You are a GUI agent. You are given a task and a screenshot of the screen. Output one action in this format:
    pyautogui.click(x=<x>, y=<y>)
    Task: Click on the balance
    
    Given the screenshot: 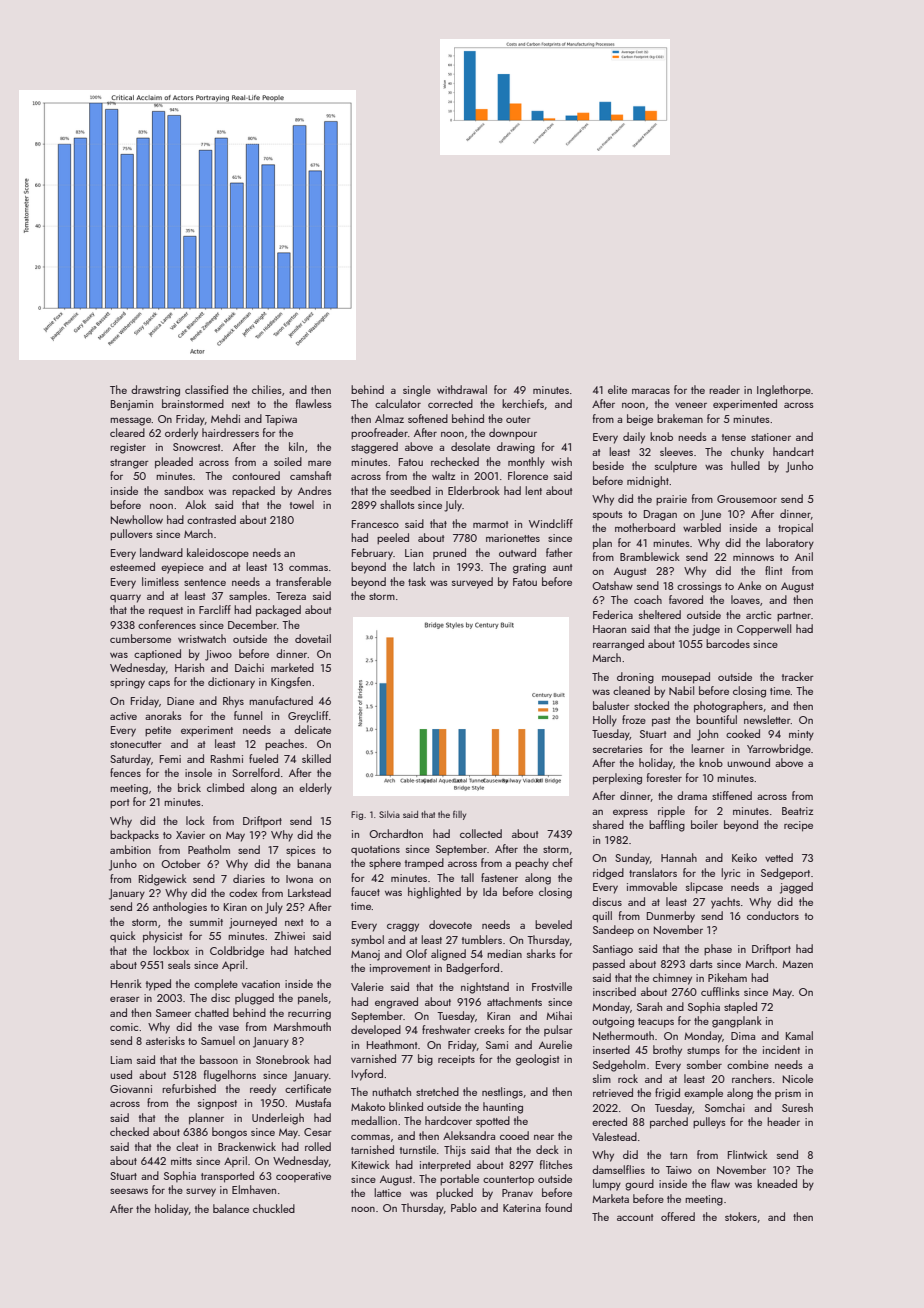 What is the action you would take?
    pyautogui.click(x=231, y=1208)
